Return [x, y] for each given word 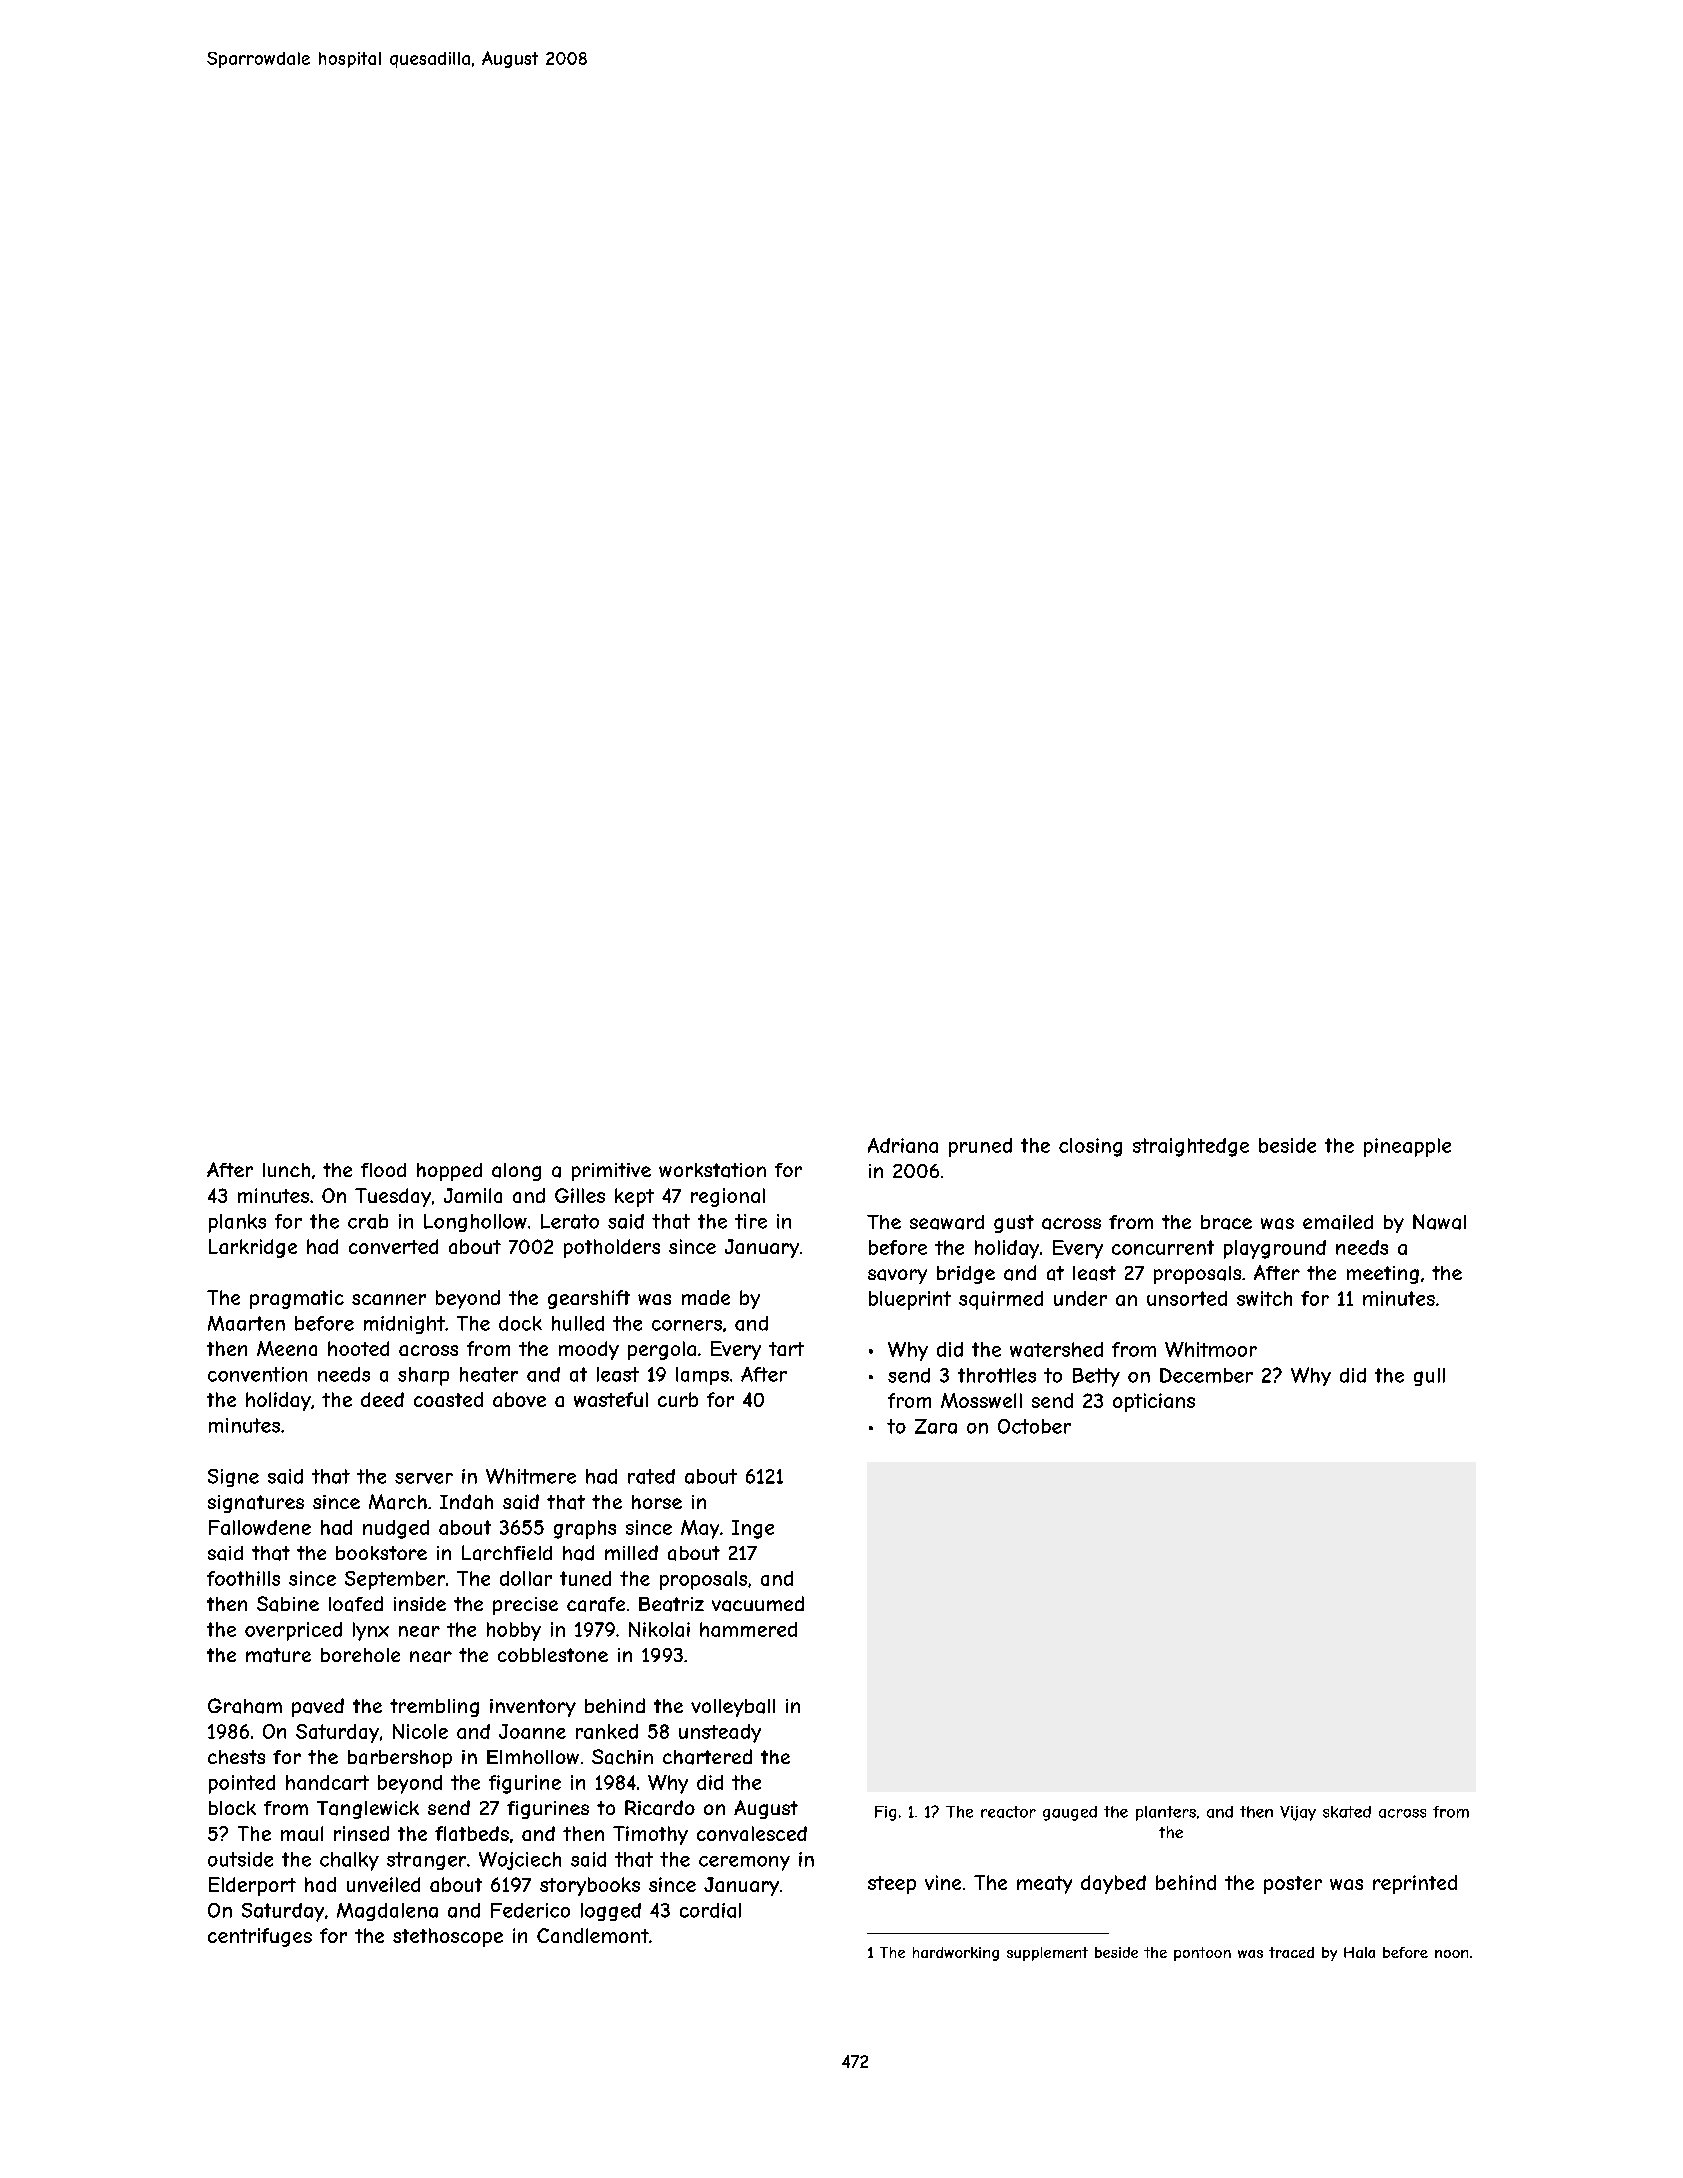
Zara [936, 1426]
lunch [286, 1170]
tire [751, 1221]
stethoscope [448, 1937]
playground [1275, 1249]
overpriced [293, 1631]
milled [631, 1552]
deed [382, 1399]
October [1034, 1426]
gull [1429, 1377]
